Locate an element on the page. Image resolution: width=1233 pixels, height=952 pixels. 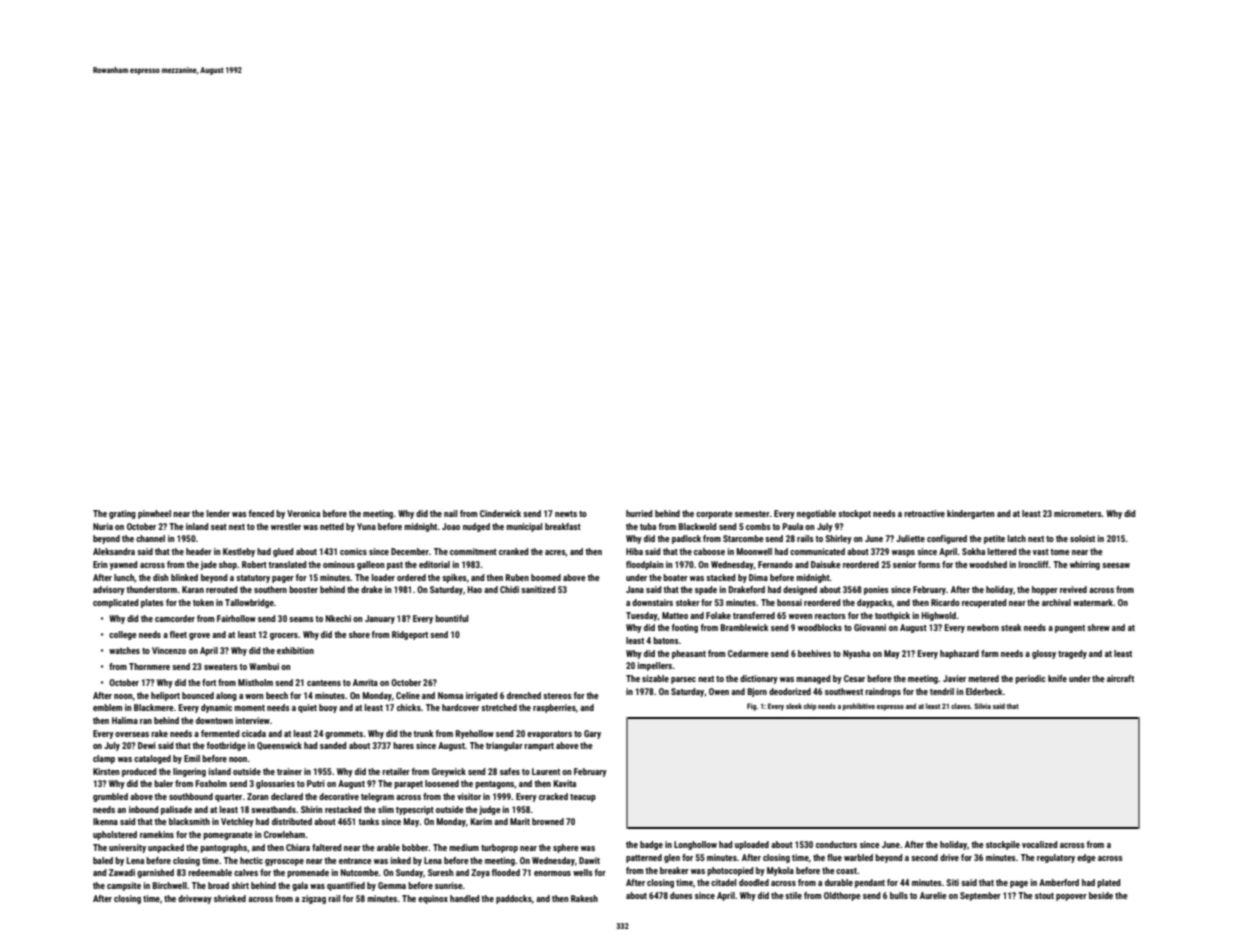
semester is located at coordinates (752, 514).
